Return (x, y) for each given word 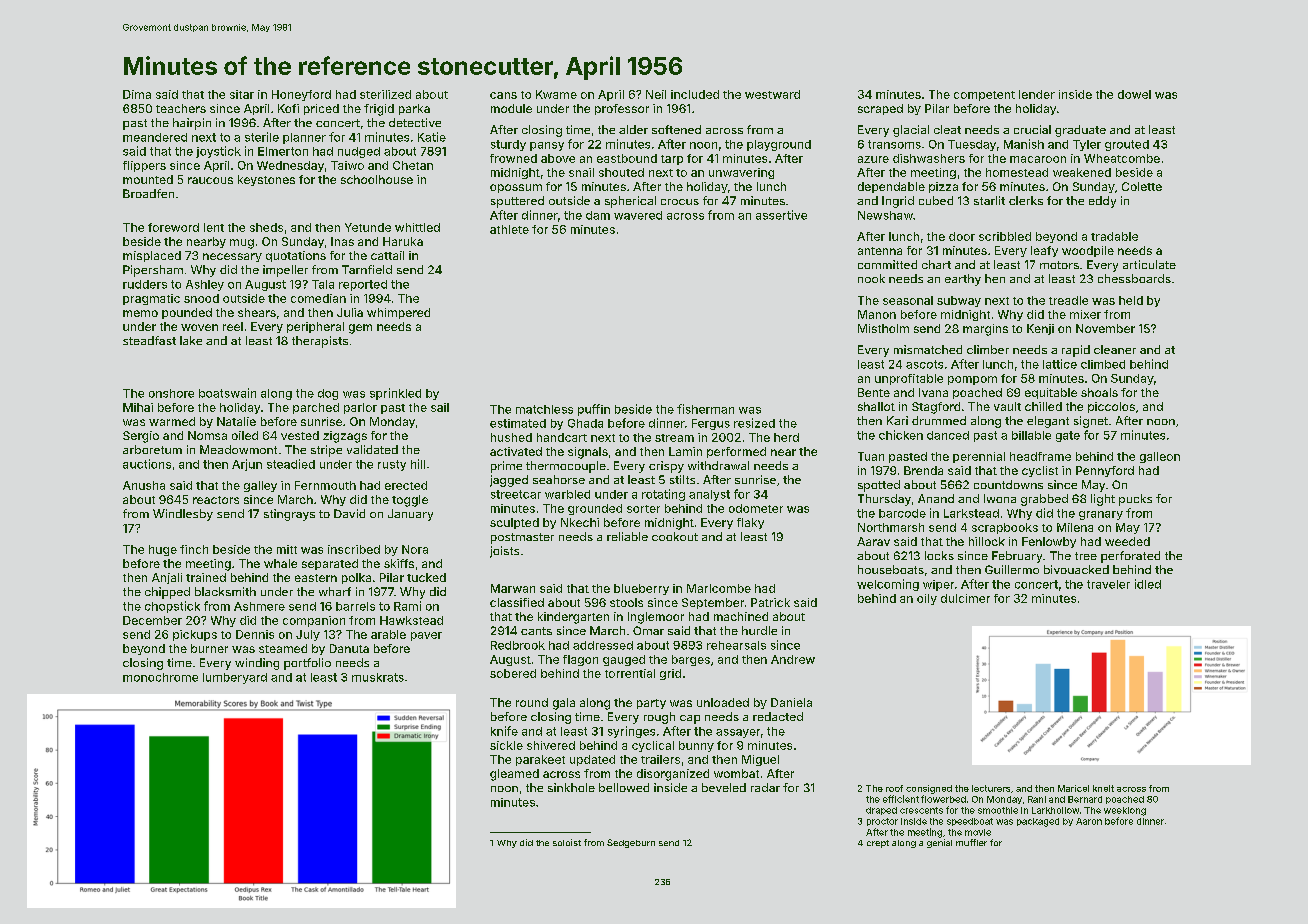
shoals (1099, 392)
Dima (137, 94)
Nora (415, 549)
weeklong (1125, 811)
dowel (1134, 94)
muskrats (378, 677)
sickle (506, 745)
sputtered (517, 202)
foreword (173, 227)
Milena (1075, 527)
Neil (656, 94)
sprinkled (395, 394)
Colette (1142, 186)
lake (191, 340)
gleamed (514, 775)
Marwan (513, 588)
